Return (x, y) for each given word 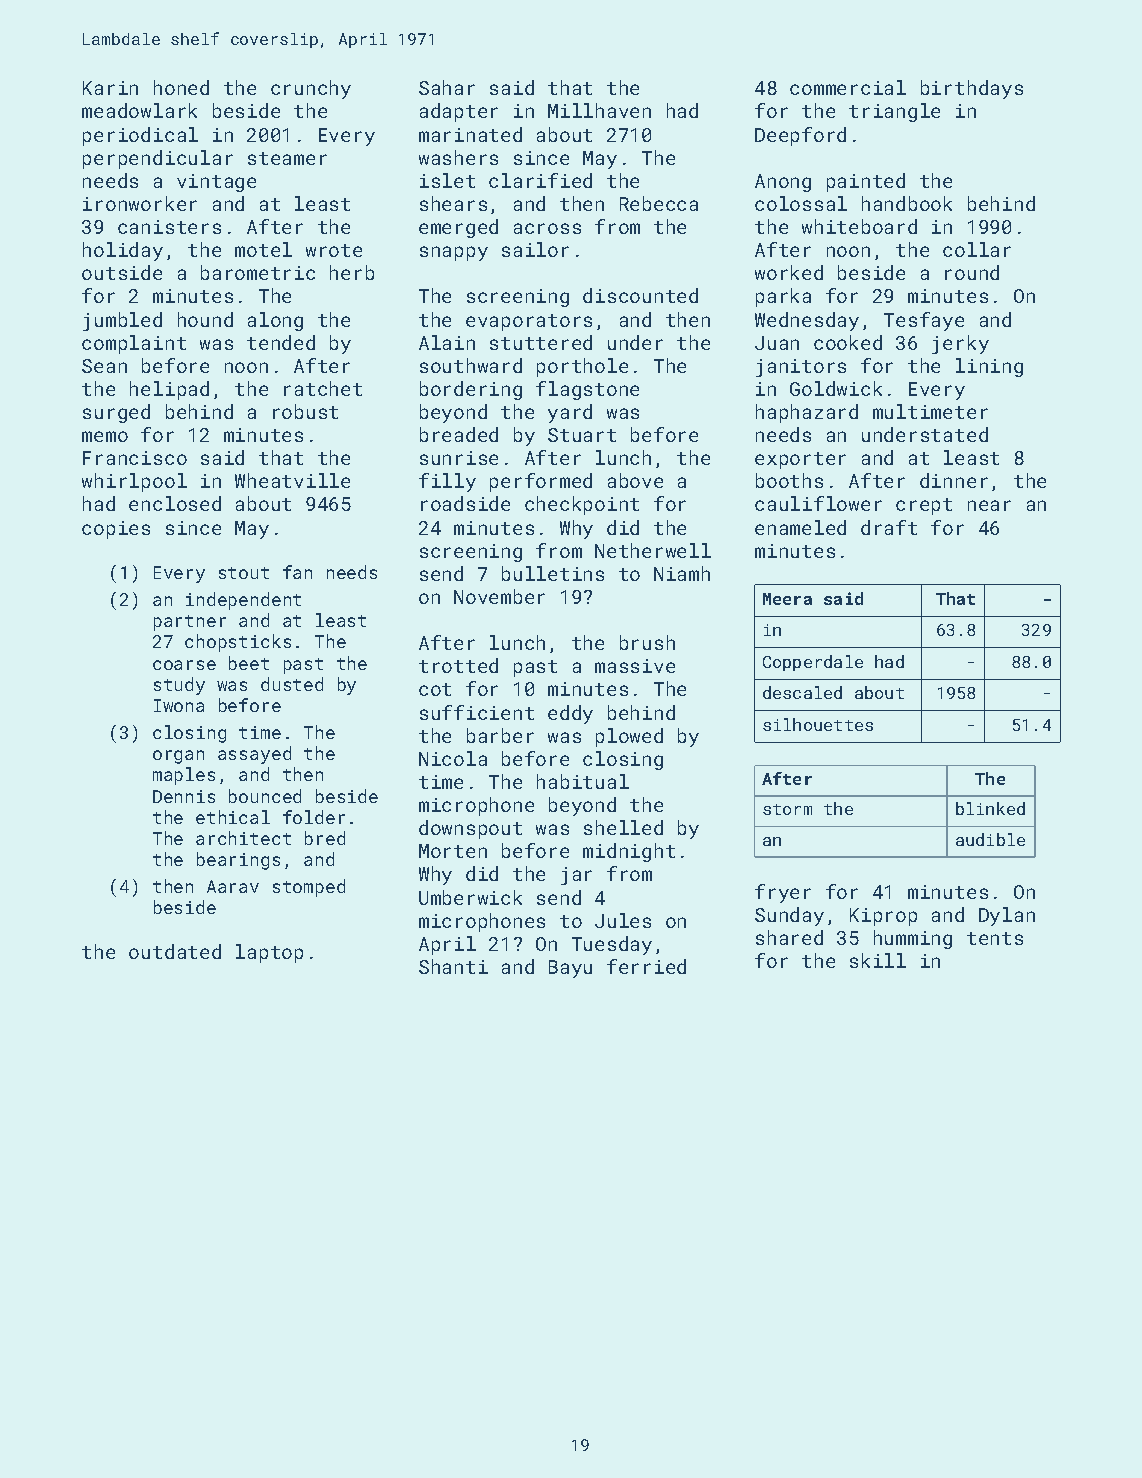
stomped (309, 888)
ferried (646, 966)
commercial (848, 87)
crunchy (311, 89)
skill (878, 960)
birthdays (972, 89)
